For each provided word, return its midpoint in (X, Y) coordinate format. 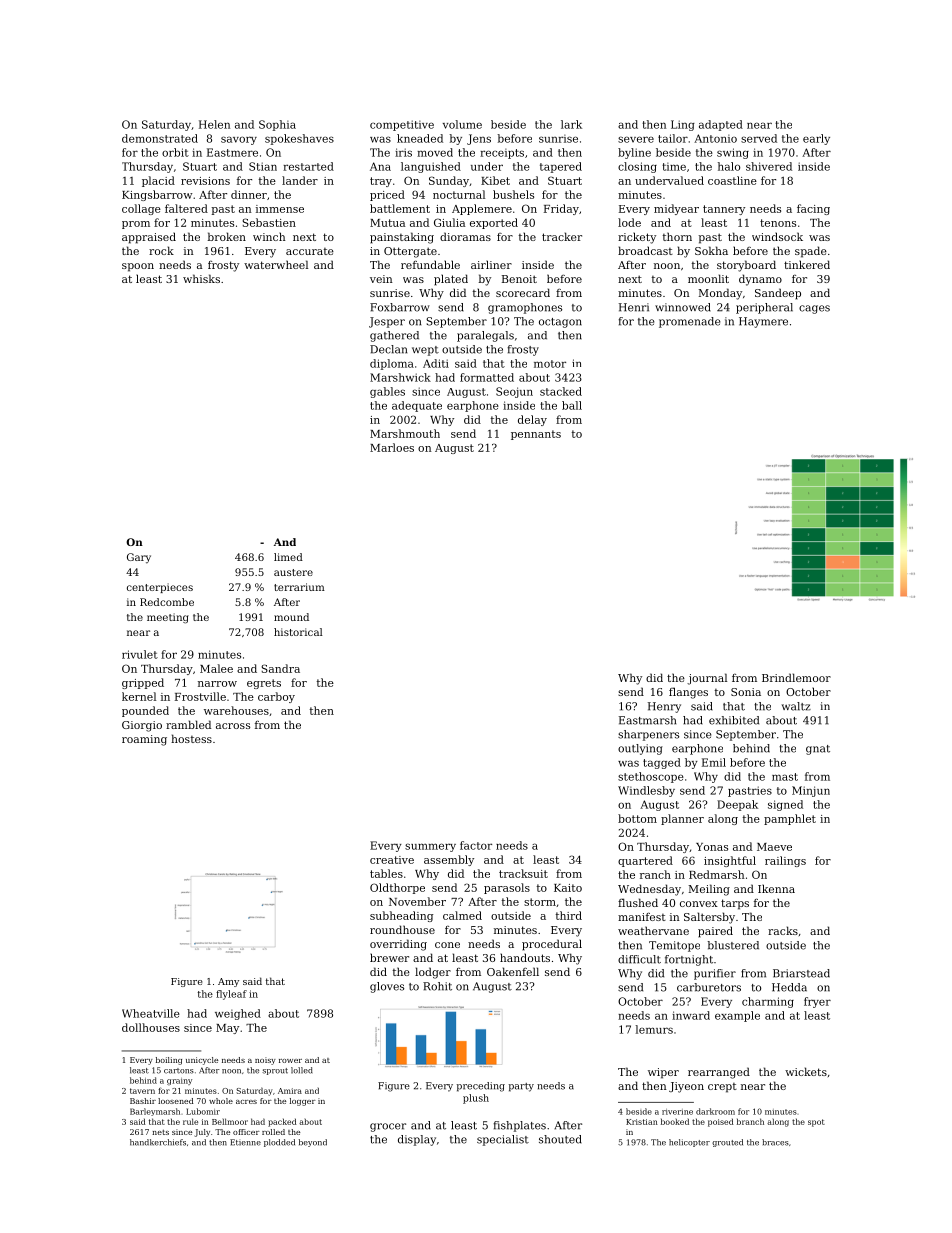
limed (288, 557)
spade (811, 252)
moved (435, 152)
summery (430, 847)
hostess (191, 738)
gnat (818, 750)
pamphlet (790, 819)
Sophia (277, 125)
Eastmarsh (647, 720)
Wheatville (151, 1013)
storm (540, 902)
